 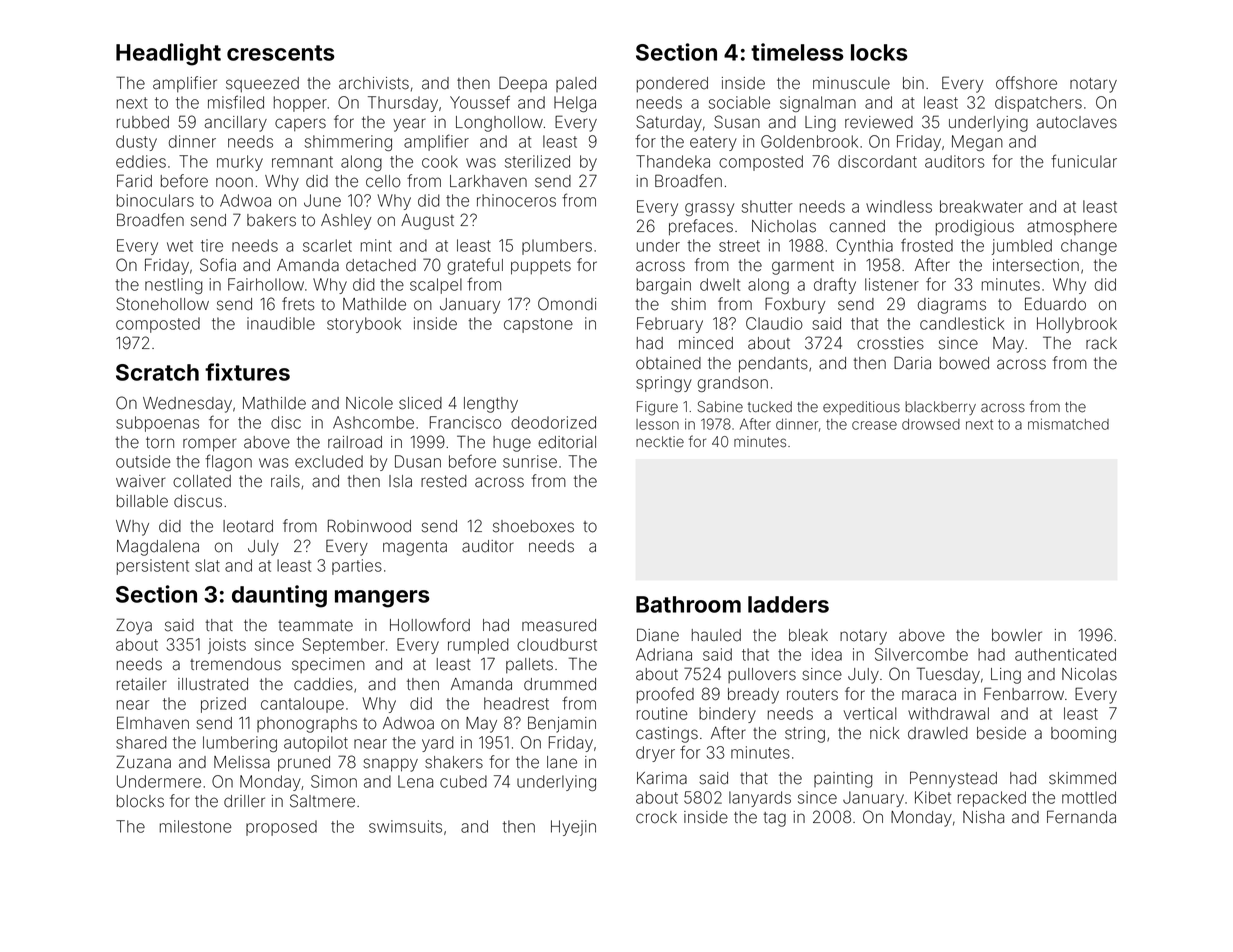 I want to click on rhinoceros, so click(x=516, y=200).
